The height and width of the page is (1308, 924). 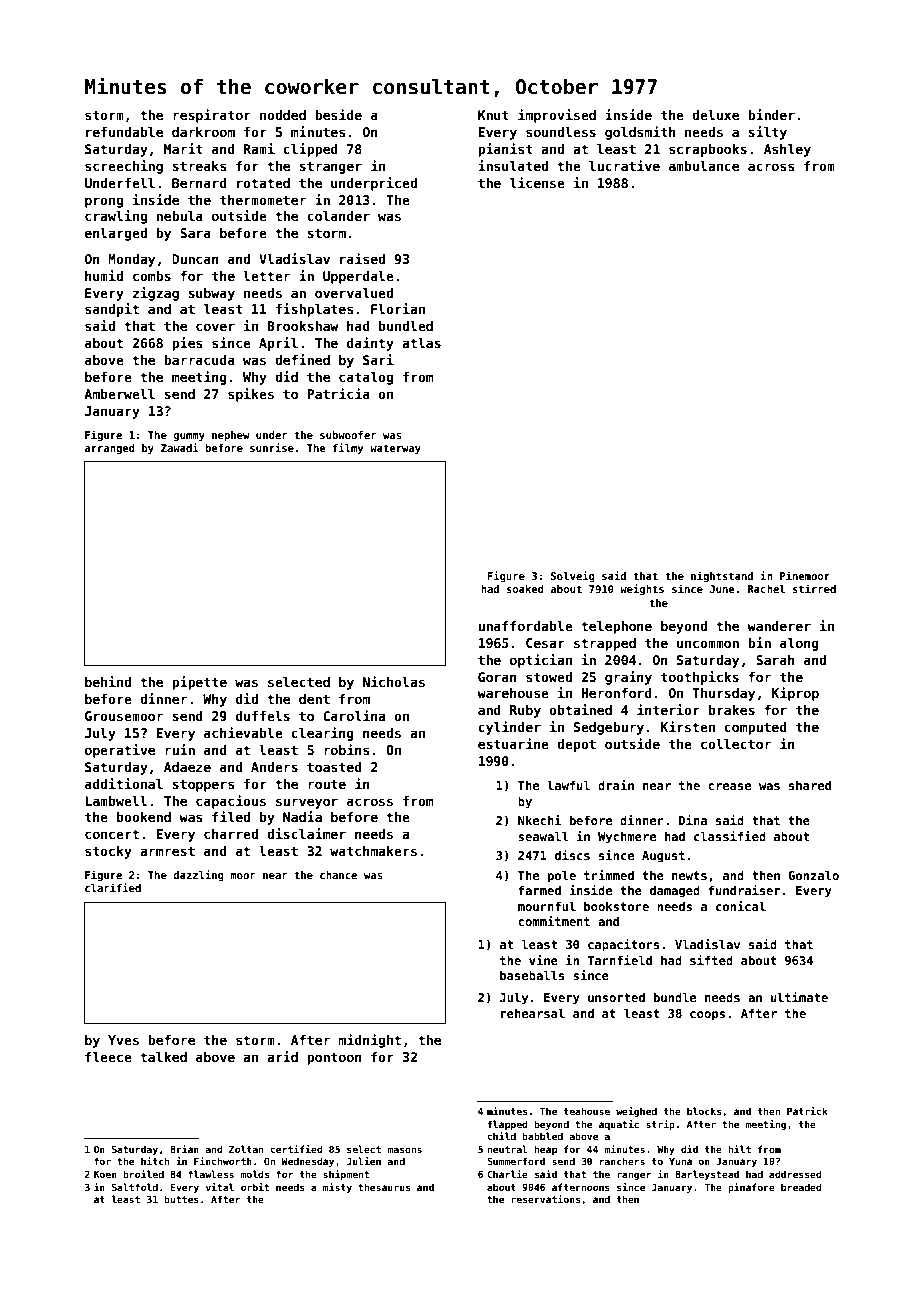 What do you see at coordinates (580, 709) in the page?
I see `obtained` at bounding box center [580, 709].
